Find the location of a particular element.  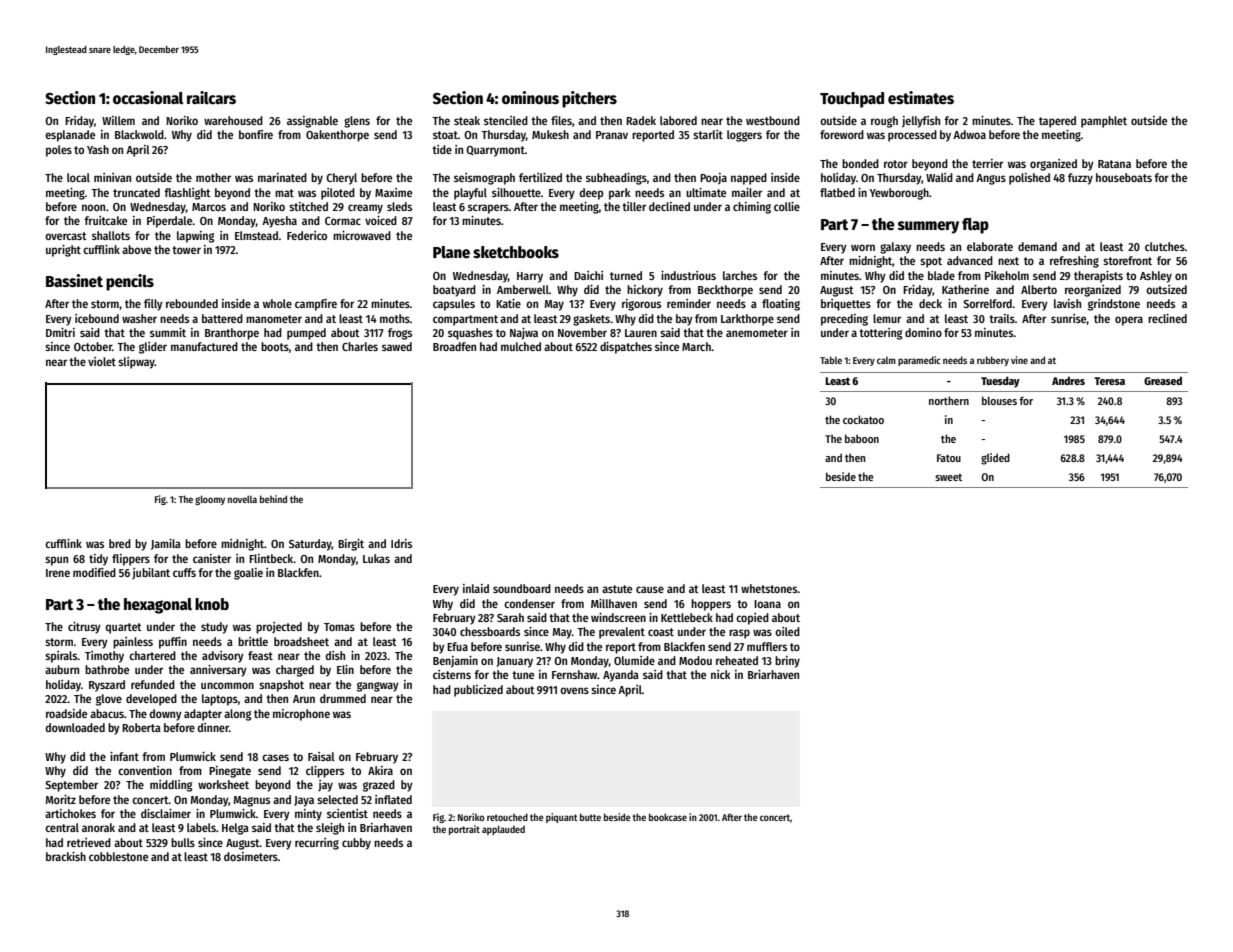

oiled is located at coordinates (787, 631).
